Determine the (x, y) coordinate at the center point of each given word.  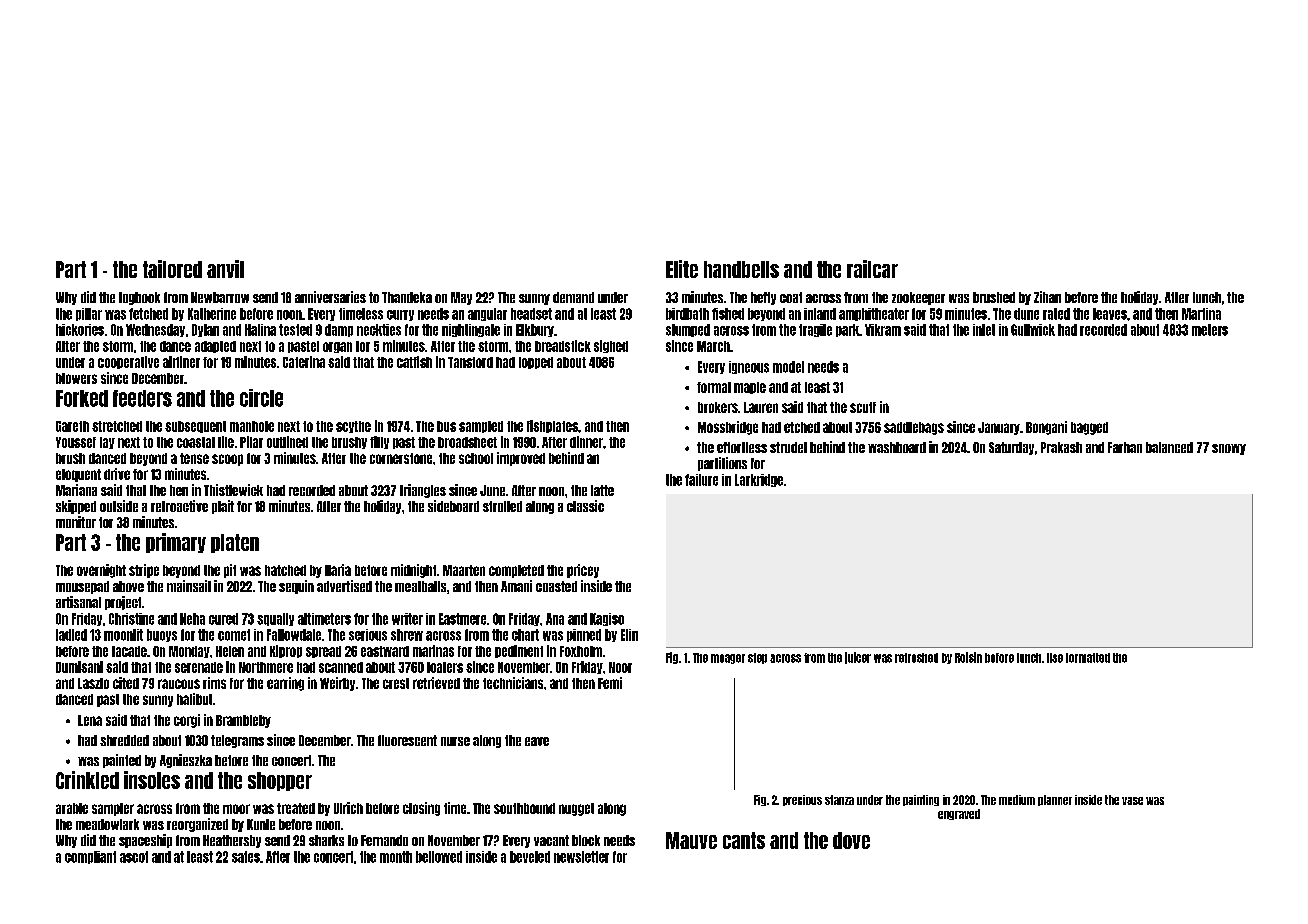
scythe (353, 427)
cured (223, 619)
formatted (1088, 658)
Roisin (968, 657)
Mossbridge (728, 428)
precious (802, 800)
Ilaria (338, 570)
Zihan (1047, 297)
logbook (139, 298)
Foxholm (581, 651)
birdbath (687, 314)
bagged (1089, 428)
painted (122, 761)
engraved (959, 814)
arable (72, 808)
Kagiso (607, 619)
